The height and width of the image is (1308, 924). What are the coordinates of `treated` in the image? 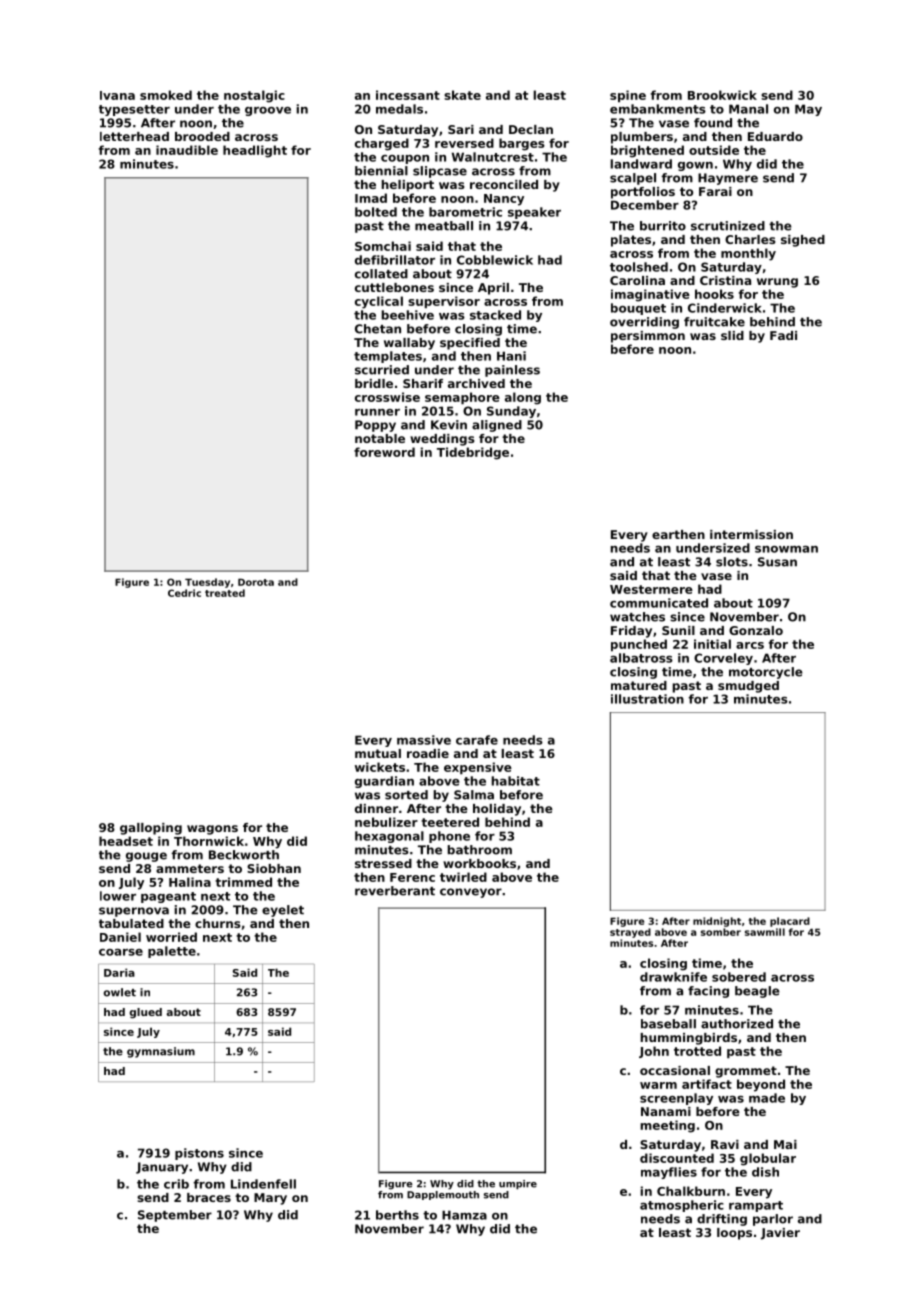 It's located at (225, 593).
